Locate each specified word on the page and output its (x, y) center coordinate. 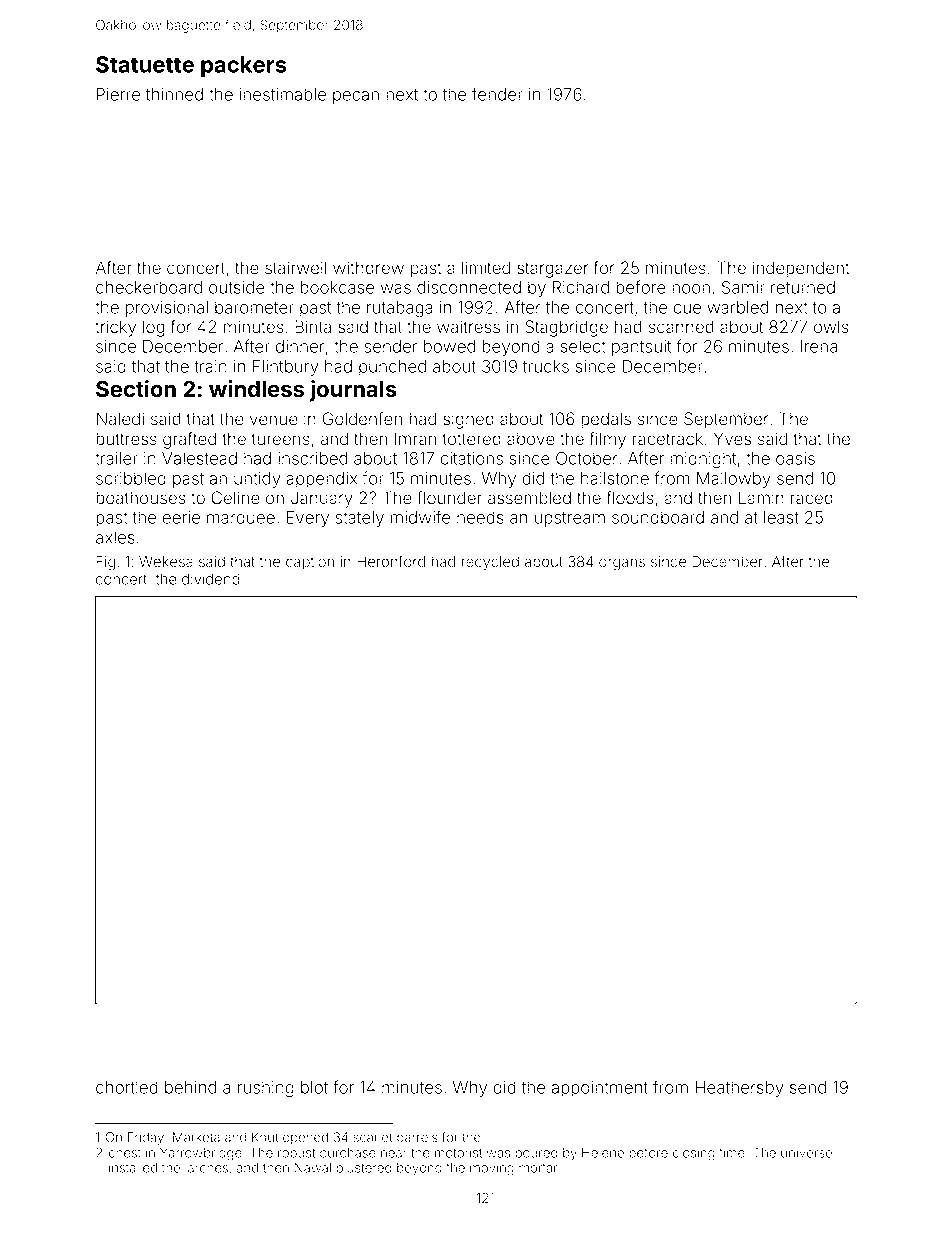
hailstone (615, 478)
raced (812, 498)
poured (536, 1154)
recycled (490, 563)
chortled (127, 1087)
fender (497, 94)
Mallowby (734, 480)
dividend (211, 579)
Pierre (118, 94)
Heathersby (739, 1089)
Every (308, 519)
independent (801, 269)
